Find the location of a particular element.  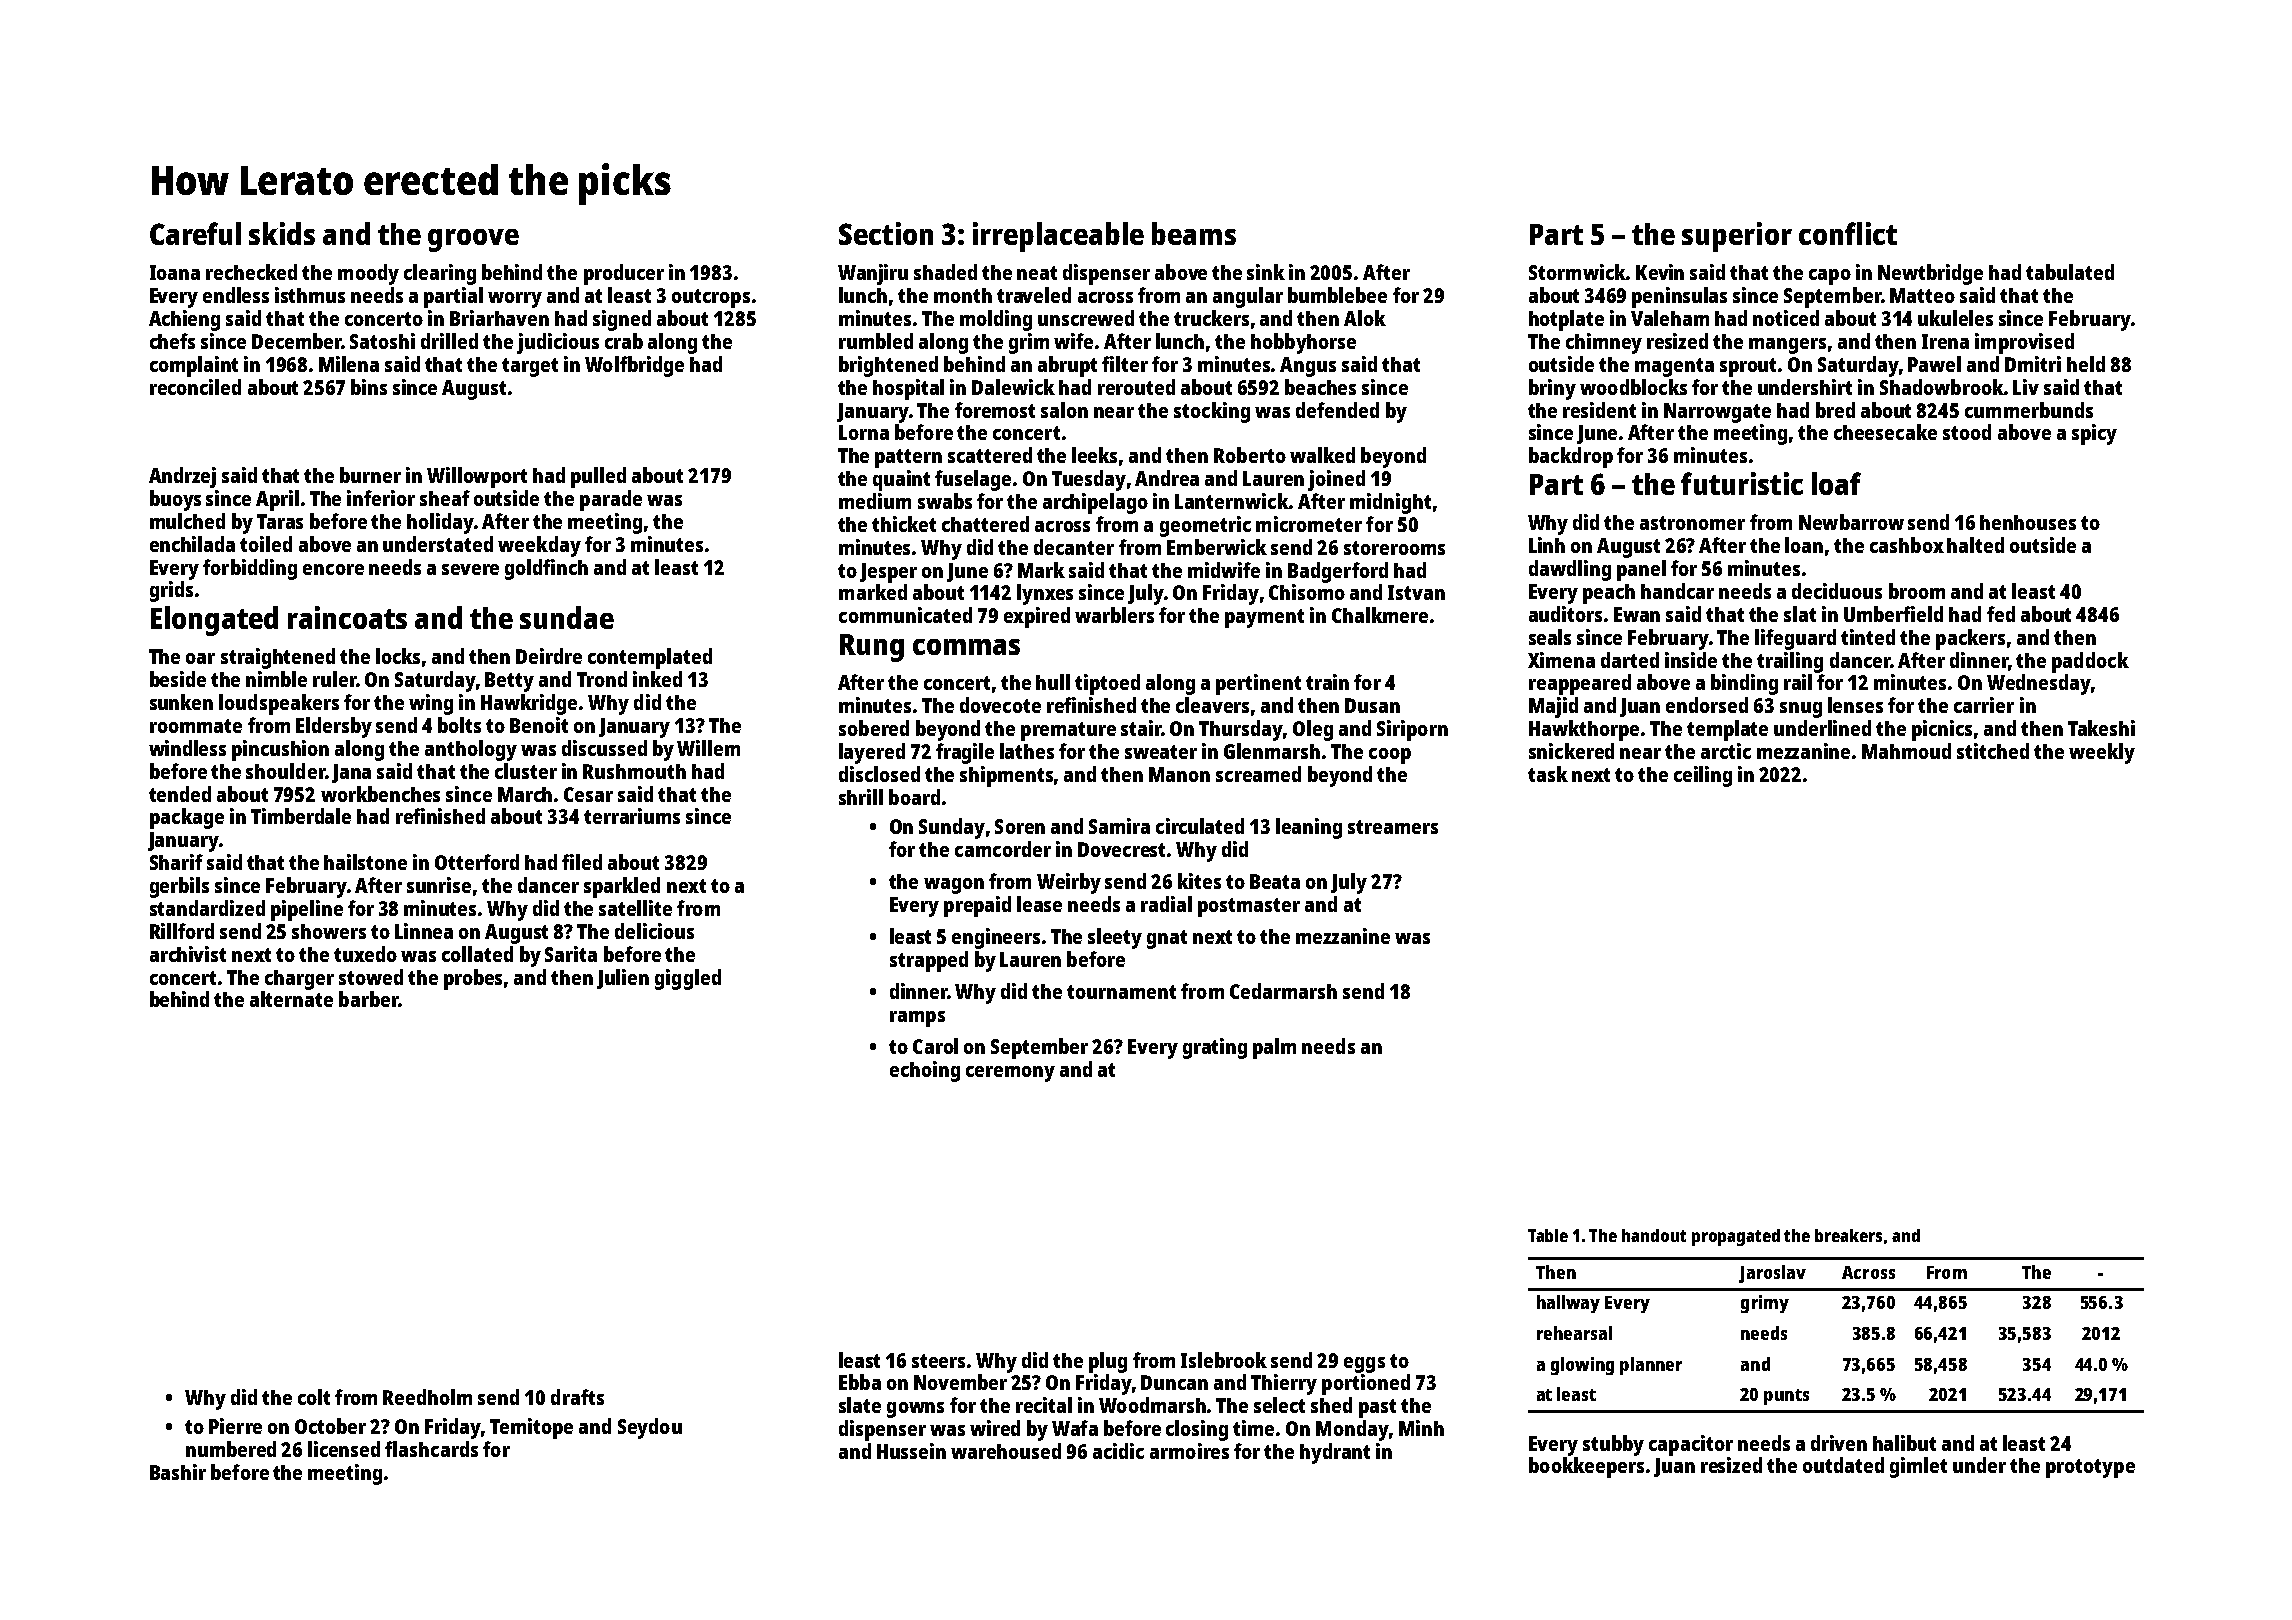

Ewan is located at coordinates (1637, 614).
